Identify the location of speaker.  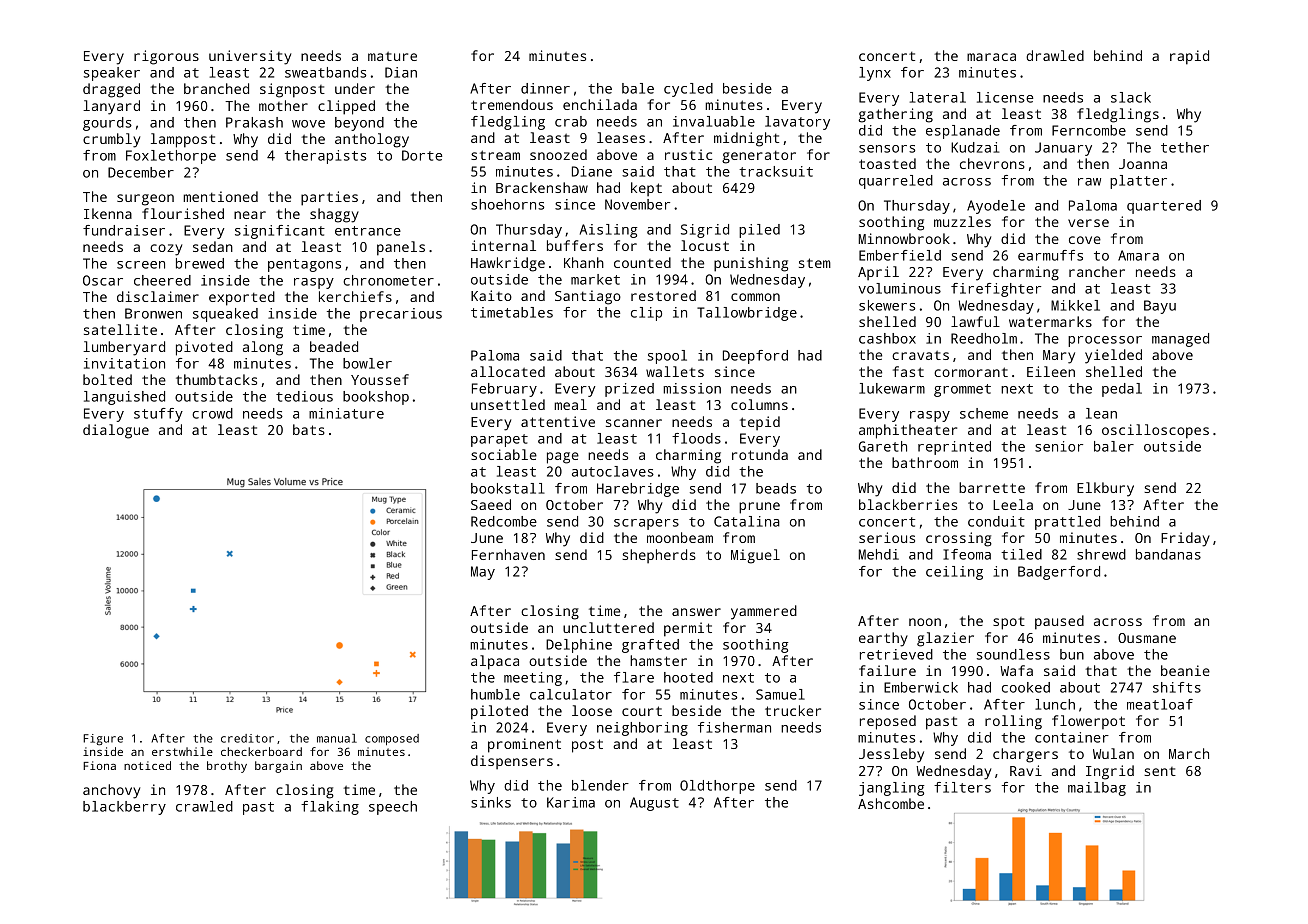
(112, 74).
